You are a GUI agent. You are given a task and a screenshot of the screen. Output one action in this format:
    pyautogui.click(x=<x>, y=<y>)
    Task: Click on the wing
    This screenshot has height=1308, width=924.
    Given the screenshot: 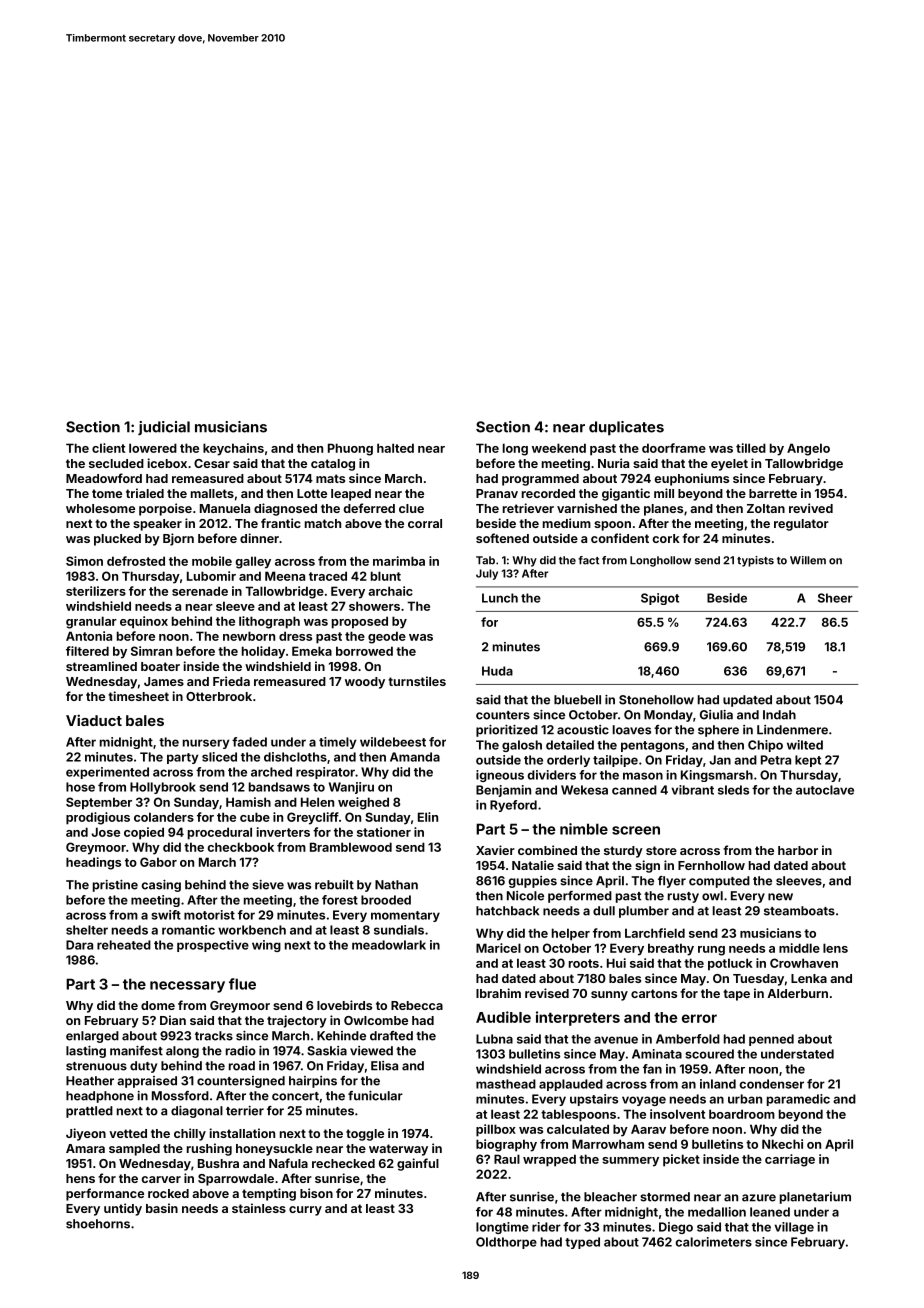 What is the action you would take?
    pyautogui.click(x=266, y=946)
